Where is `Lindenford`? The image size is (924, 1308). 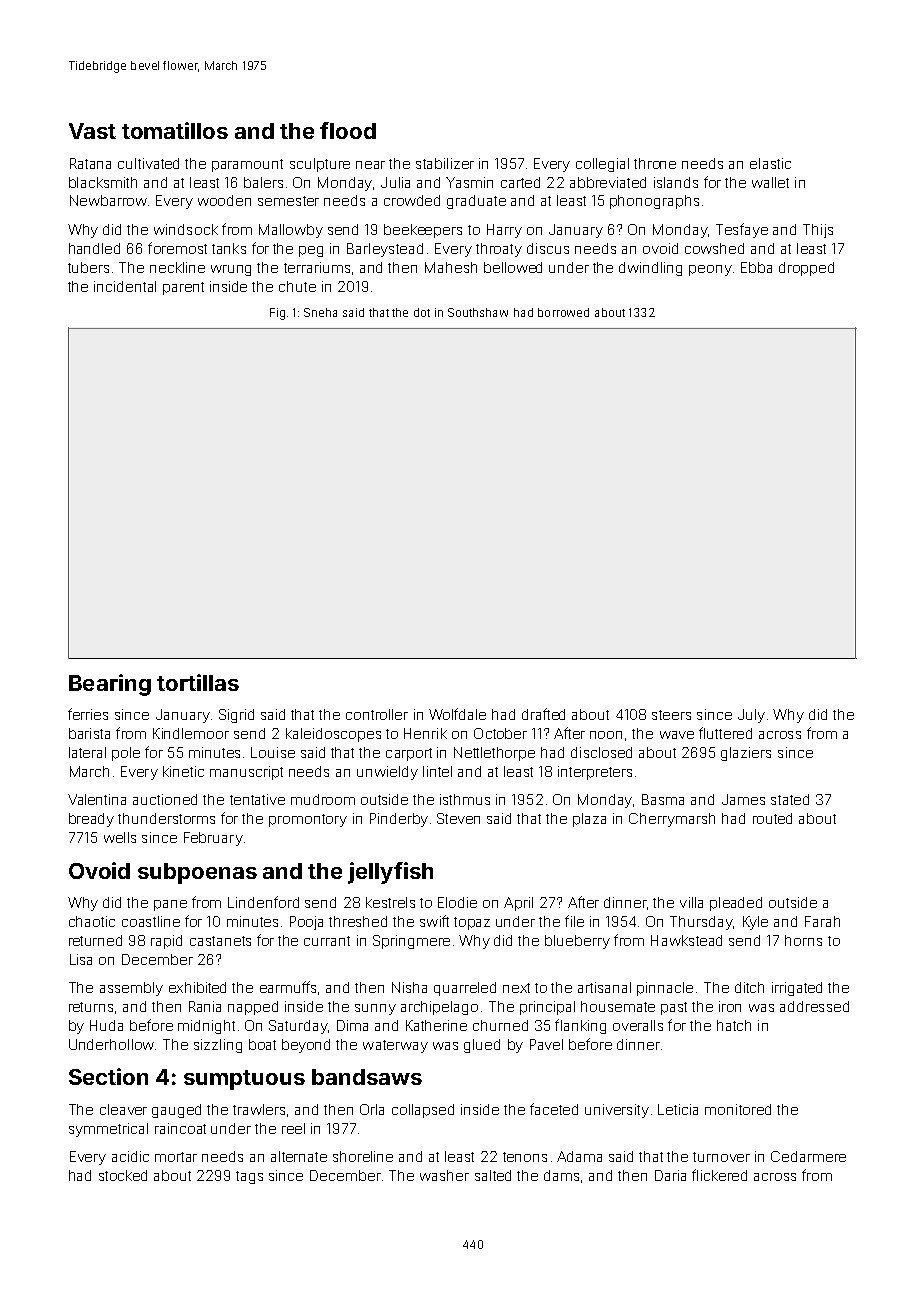 Lindenford is located at coordinates (263, 902).
